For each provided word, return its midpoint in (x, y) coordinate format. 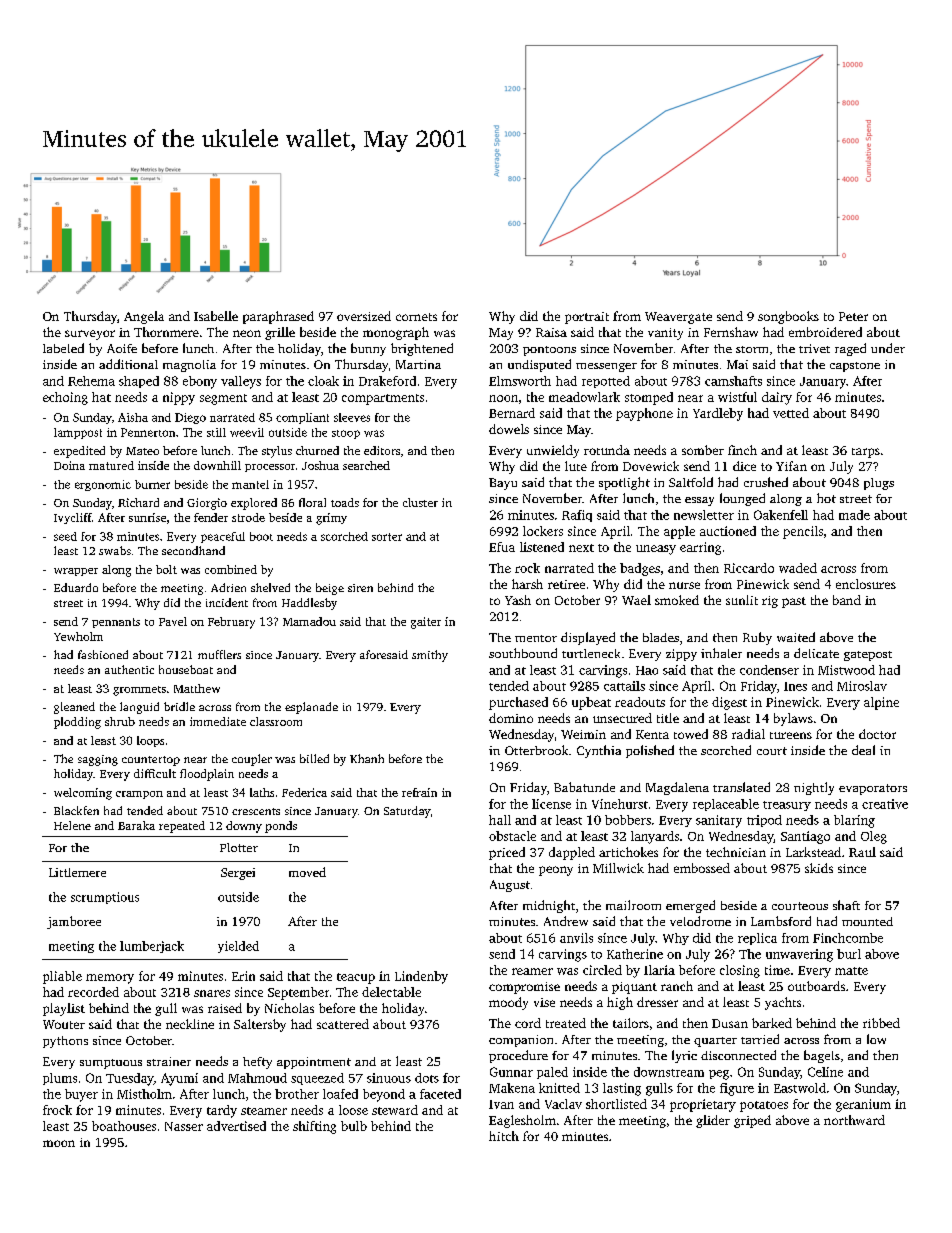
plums (60, 1079)
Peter (853, 316)
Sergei (238, 874)
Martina (418, 364)
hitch (504, 1136)
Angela (144, 317)
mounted (867, 921)
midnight (549, 906)
